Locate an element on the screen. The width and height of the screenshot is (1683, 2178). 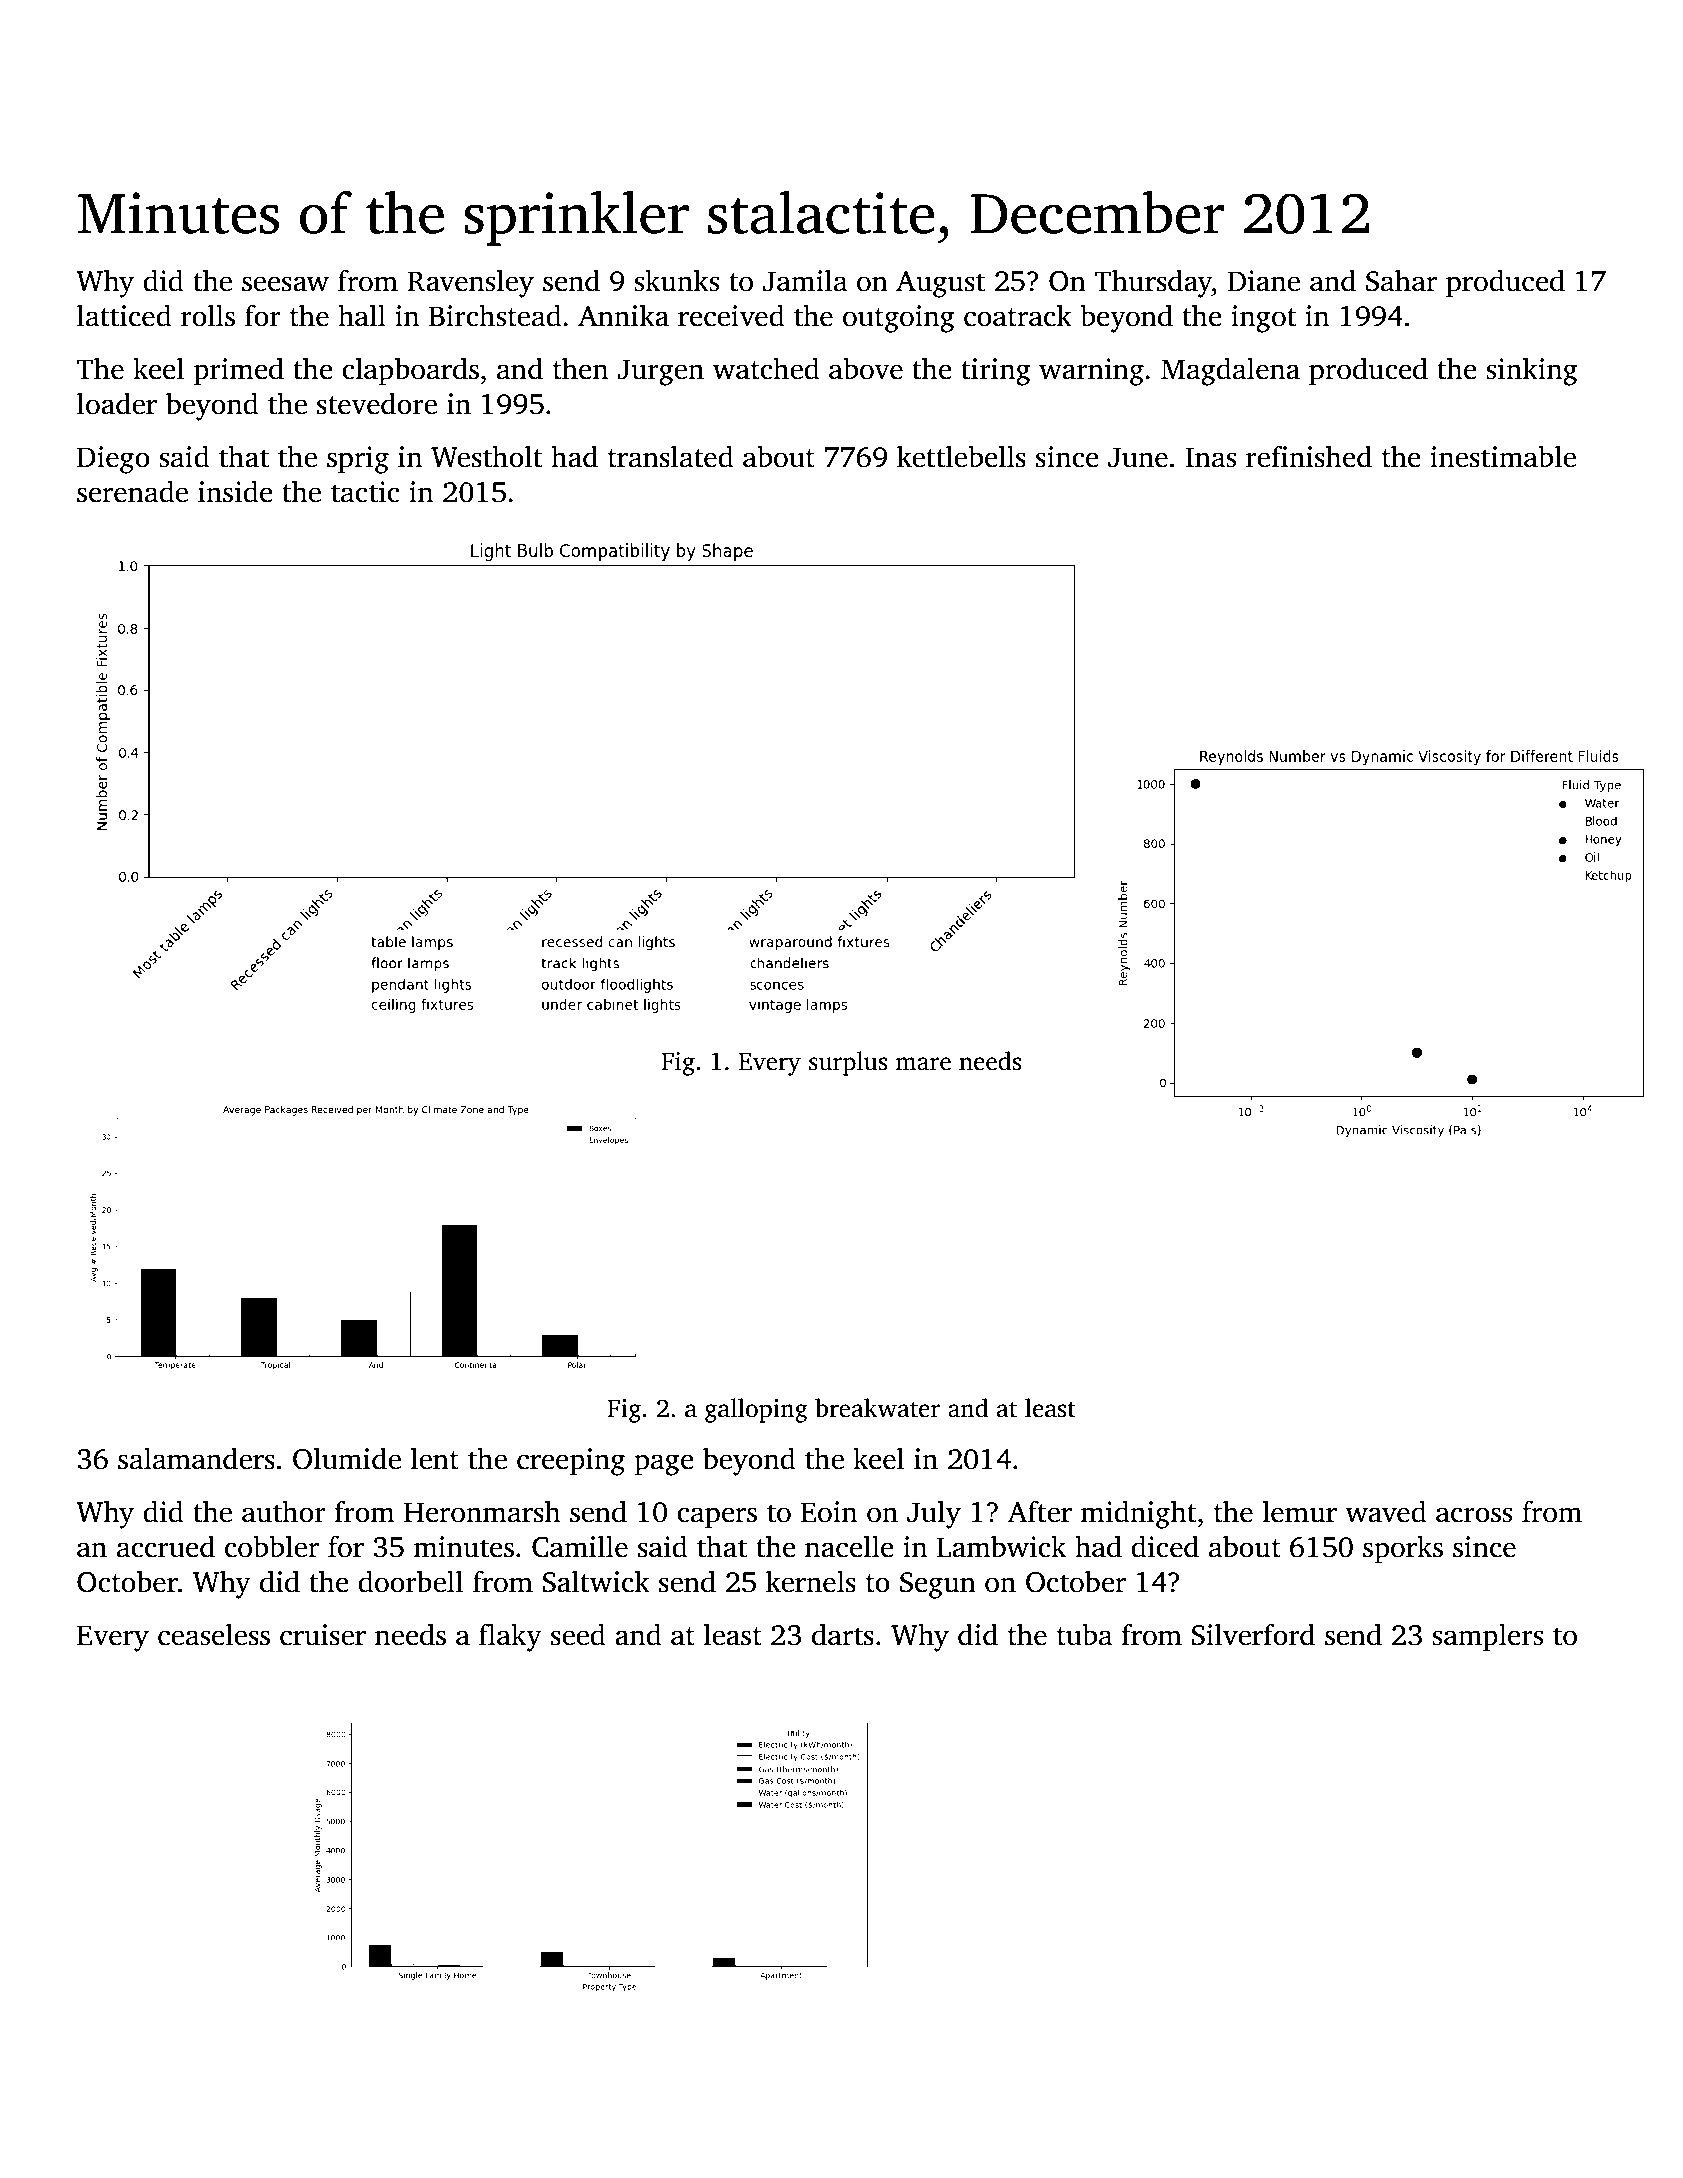
Silverford is located at coordinates (1253, 1634).
